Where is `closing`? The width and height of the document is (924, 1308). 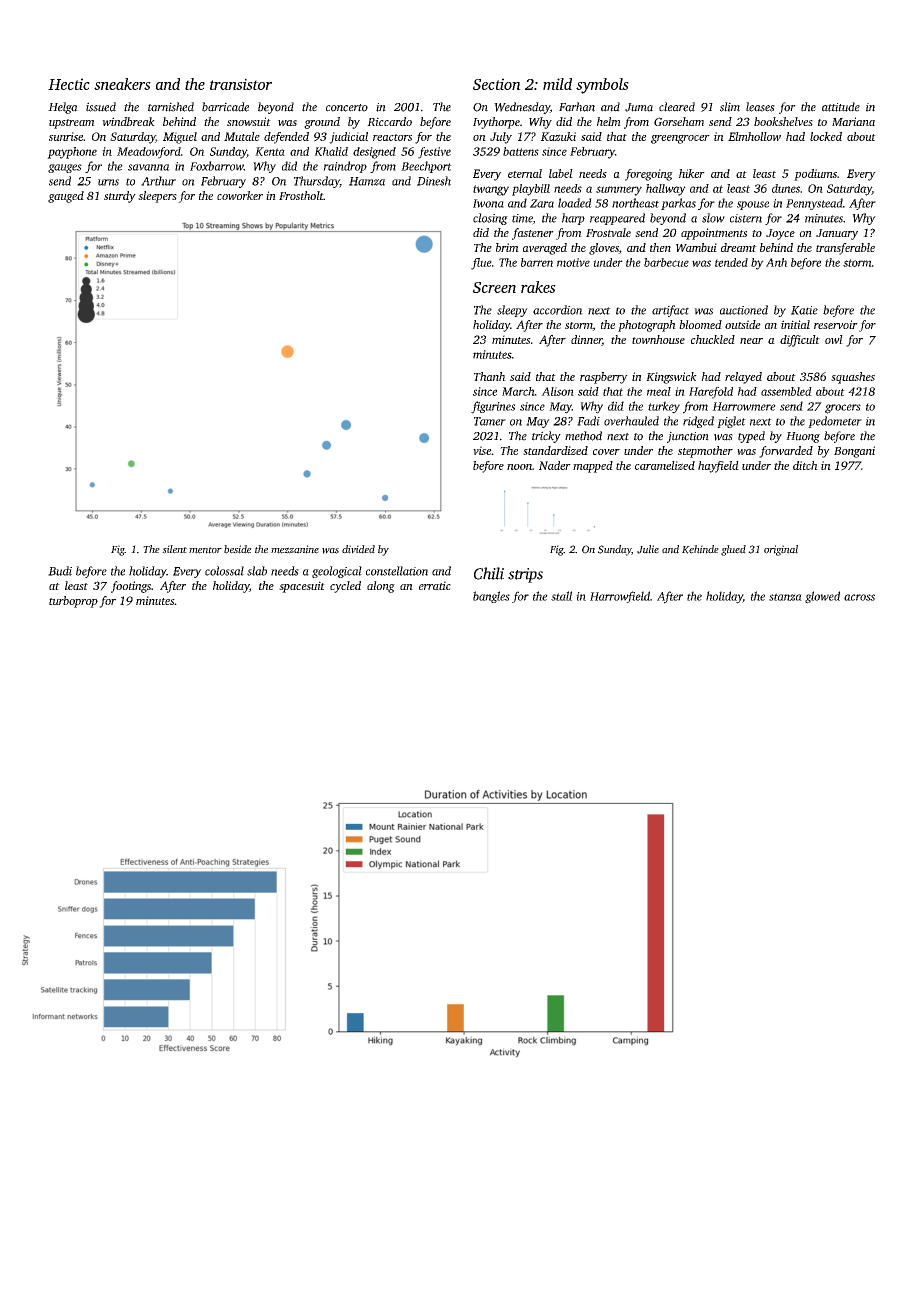
closing is located at coordinates (490, 219).
